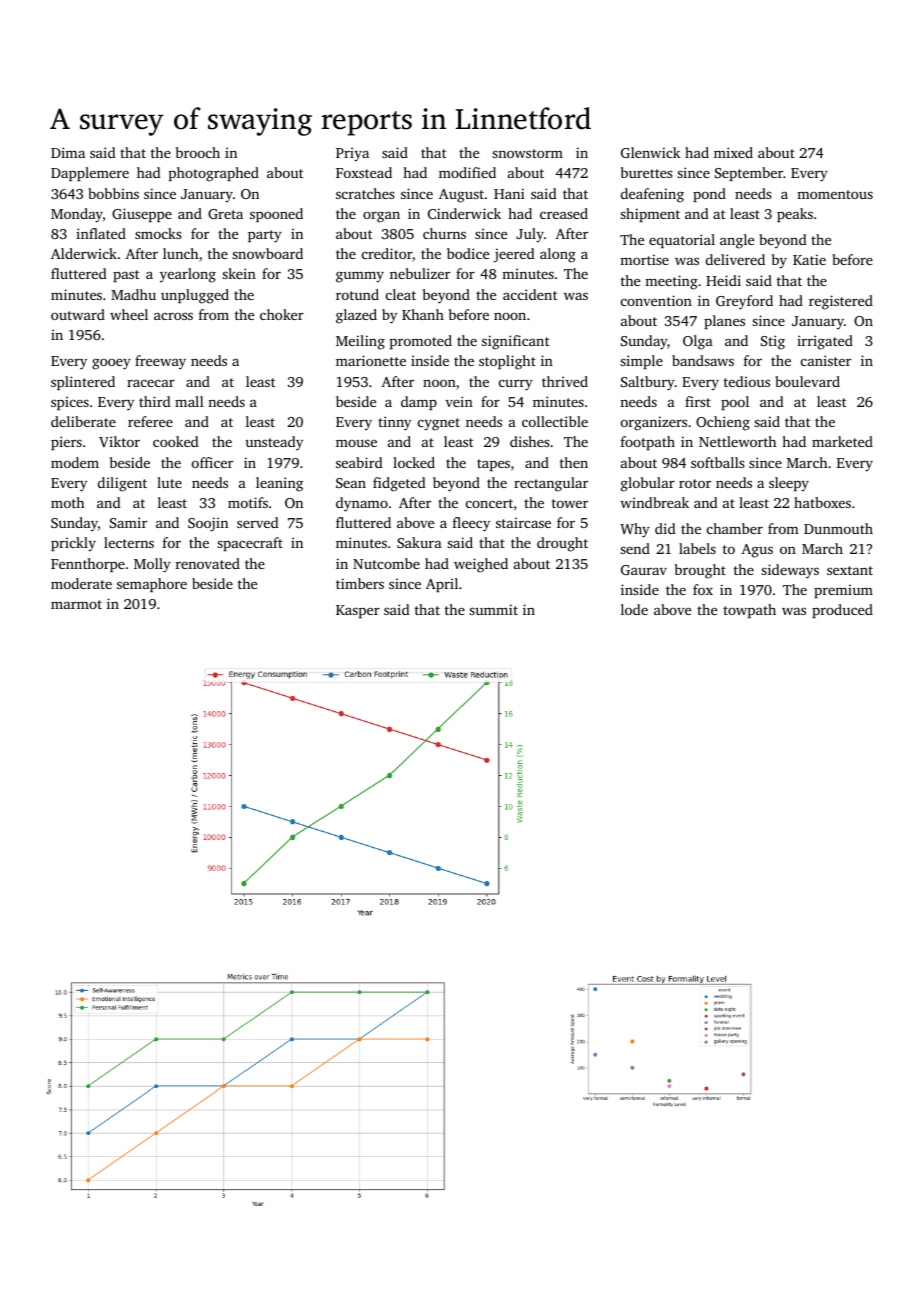 The image size is (924, 1308). Describe the element at coordinates (67, 502) in the screenshot. I see `moth` at that location.
